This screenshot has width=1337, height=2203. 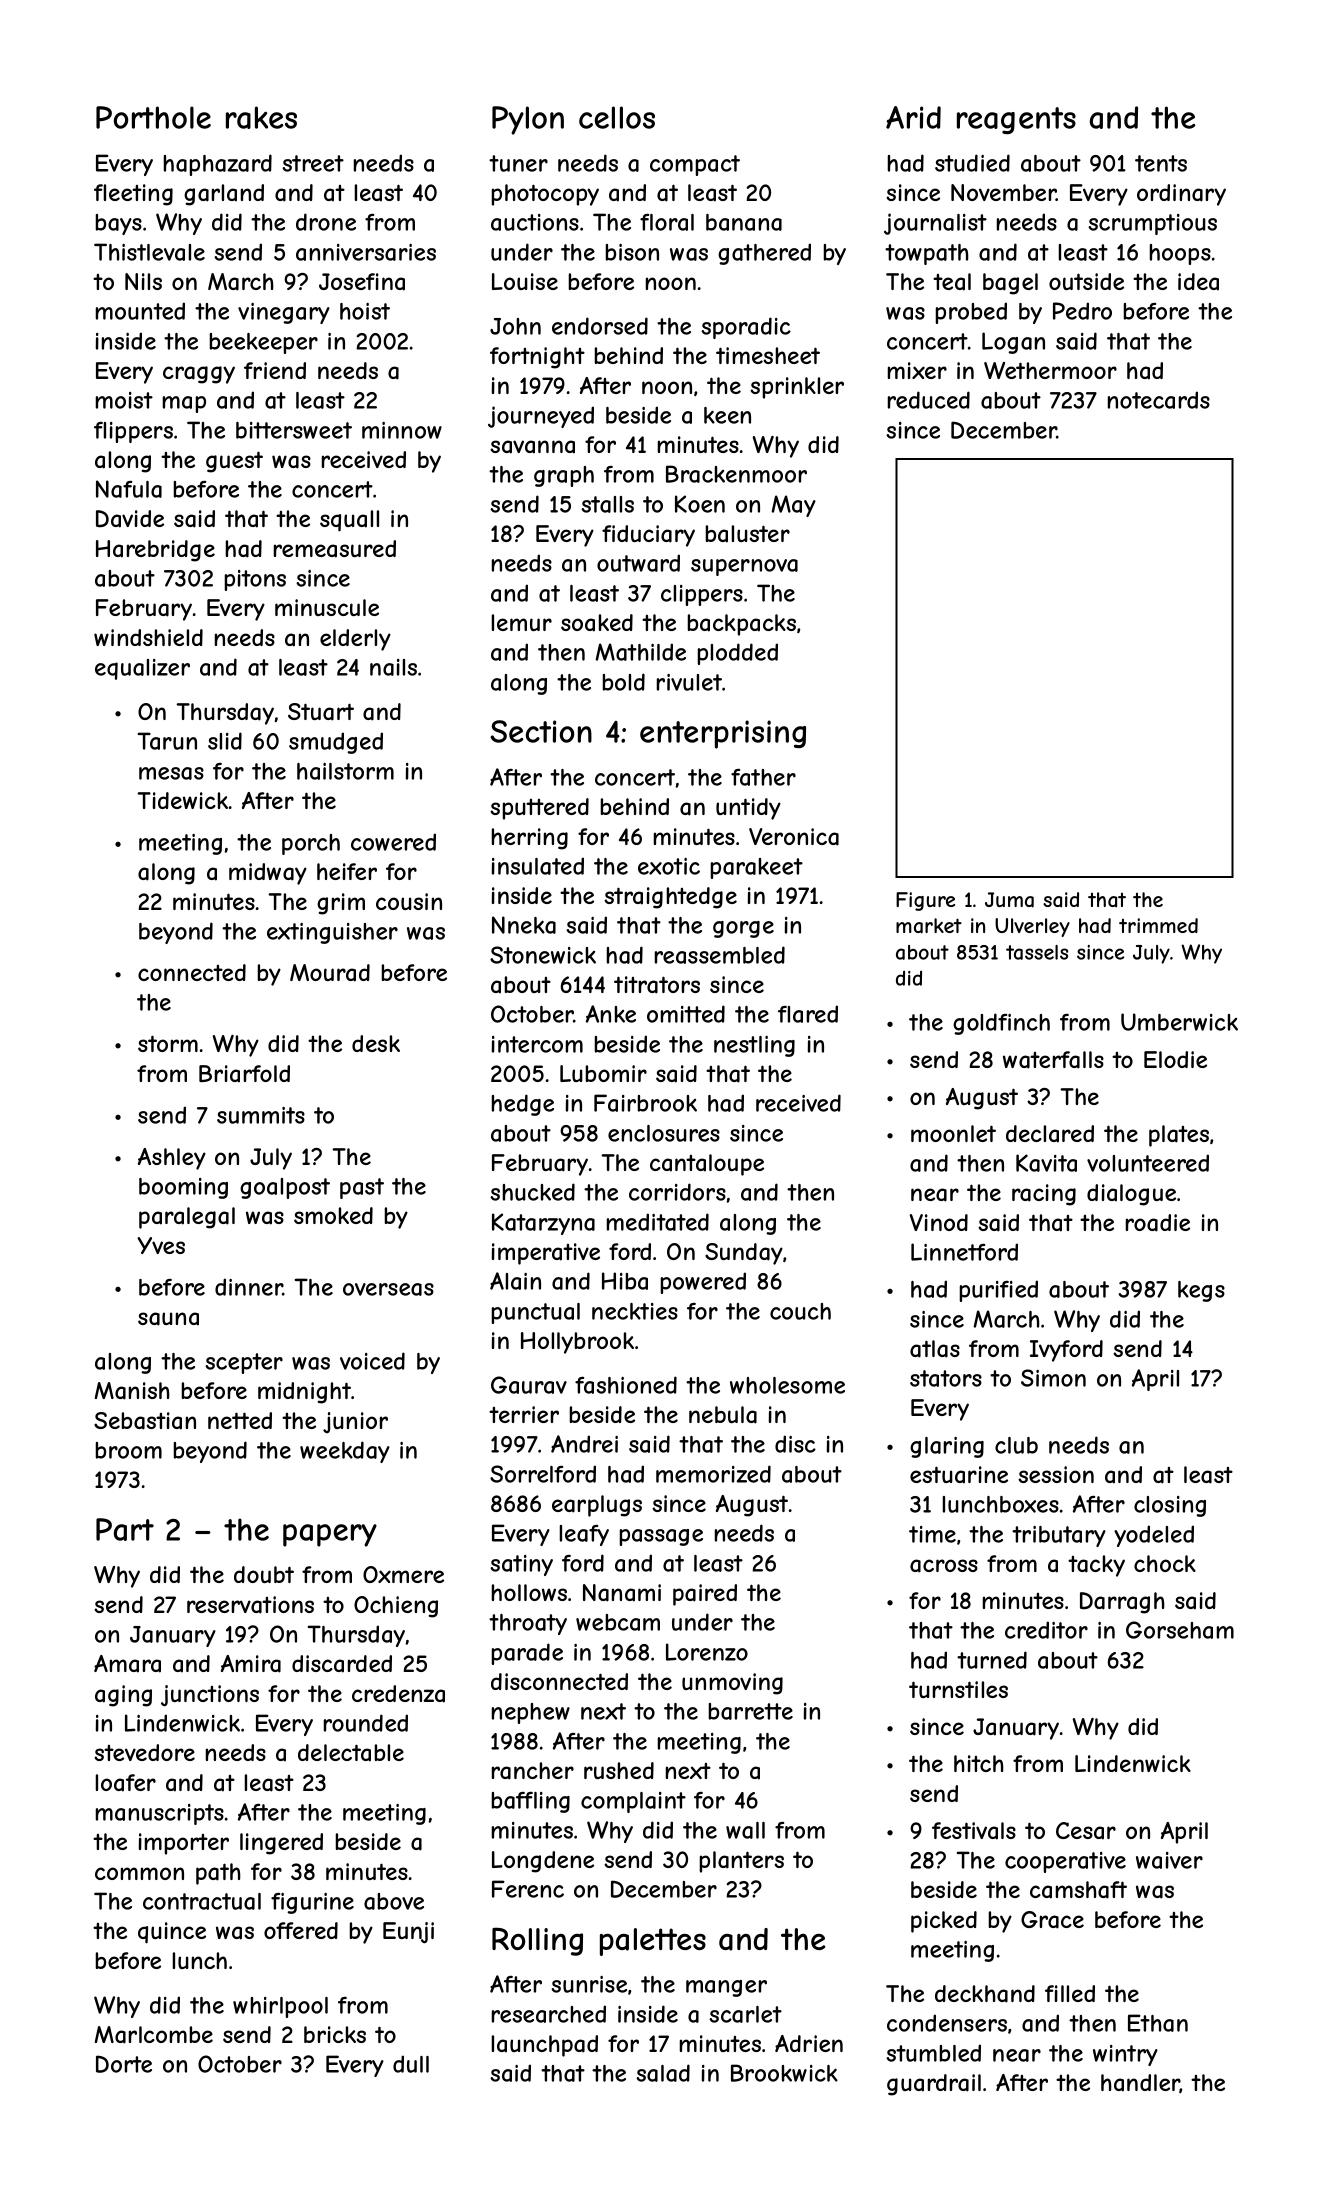 What do you see at coordinates (1001, 1024) in the screenshot?
I see `goldfinch` at bounding box center [1001, 1024].
